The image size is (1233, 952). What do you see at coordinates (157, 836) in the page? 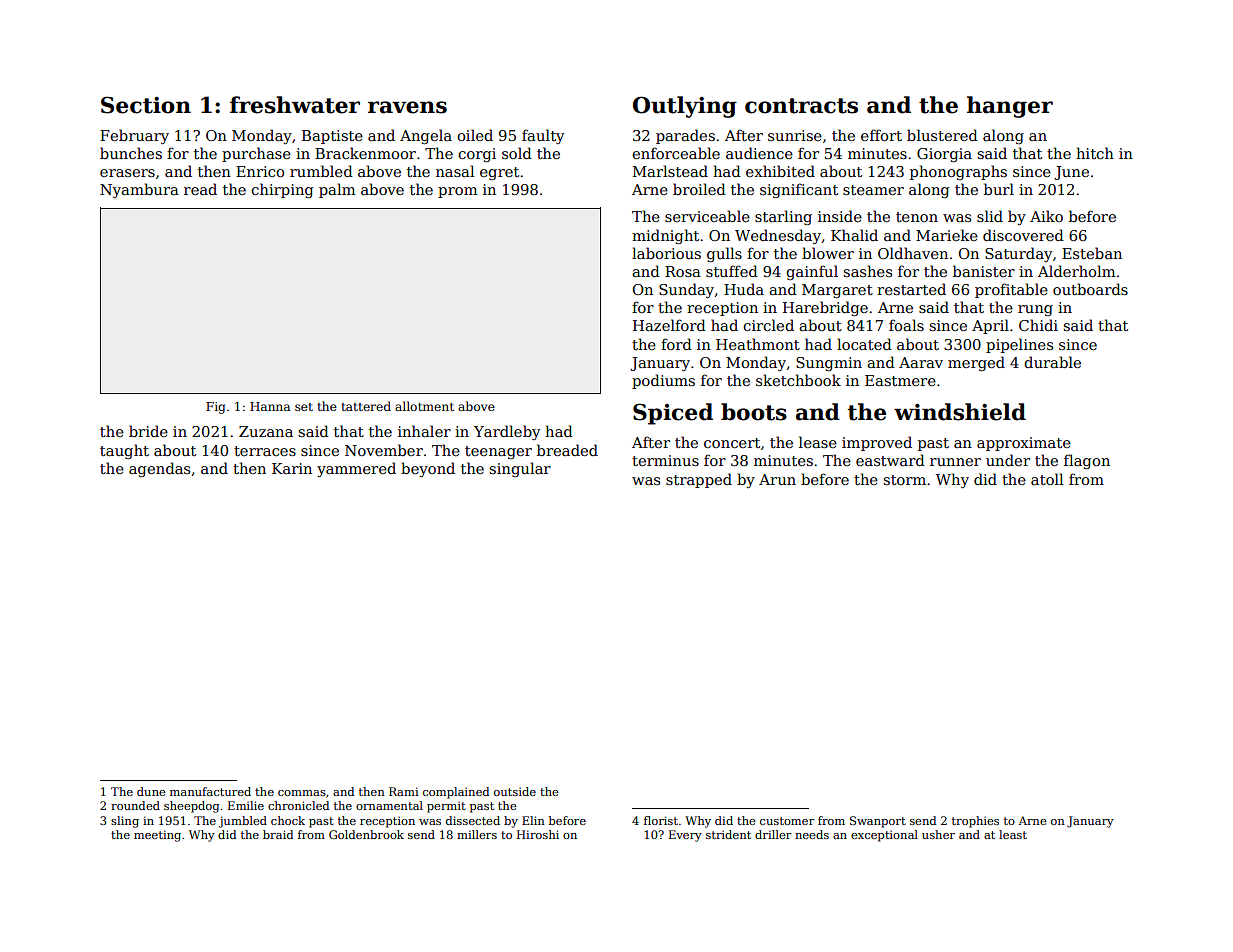
I see `meeting` at bounding box center [157, 836].
